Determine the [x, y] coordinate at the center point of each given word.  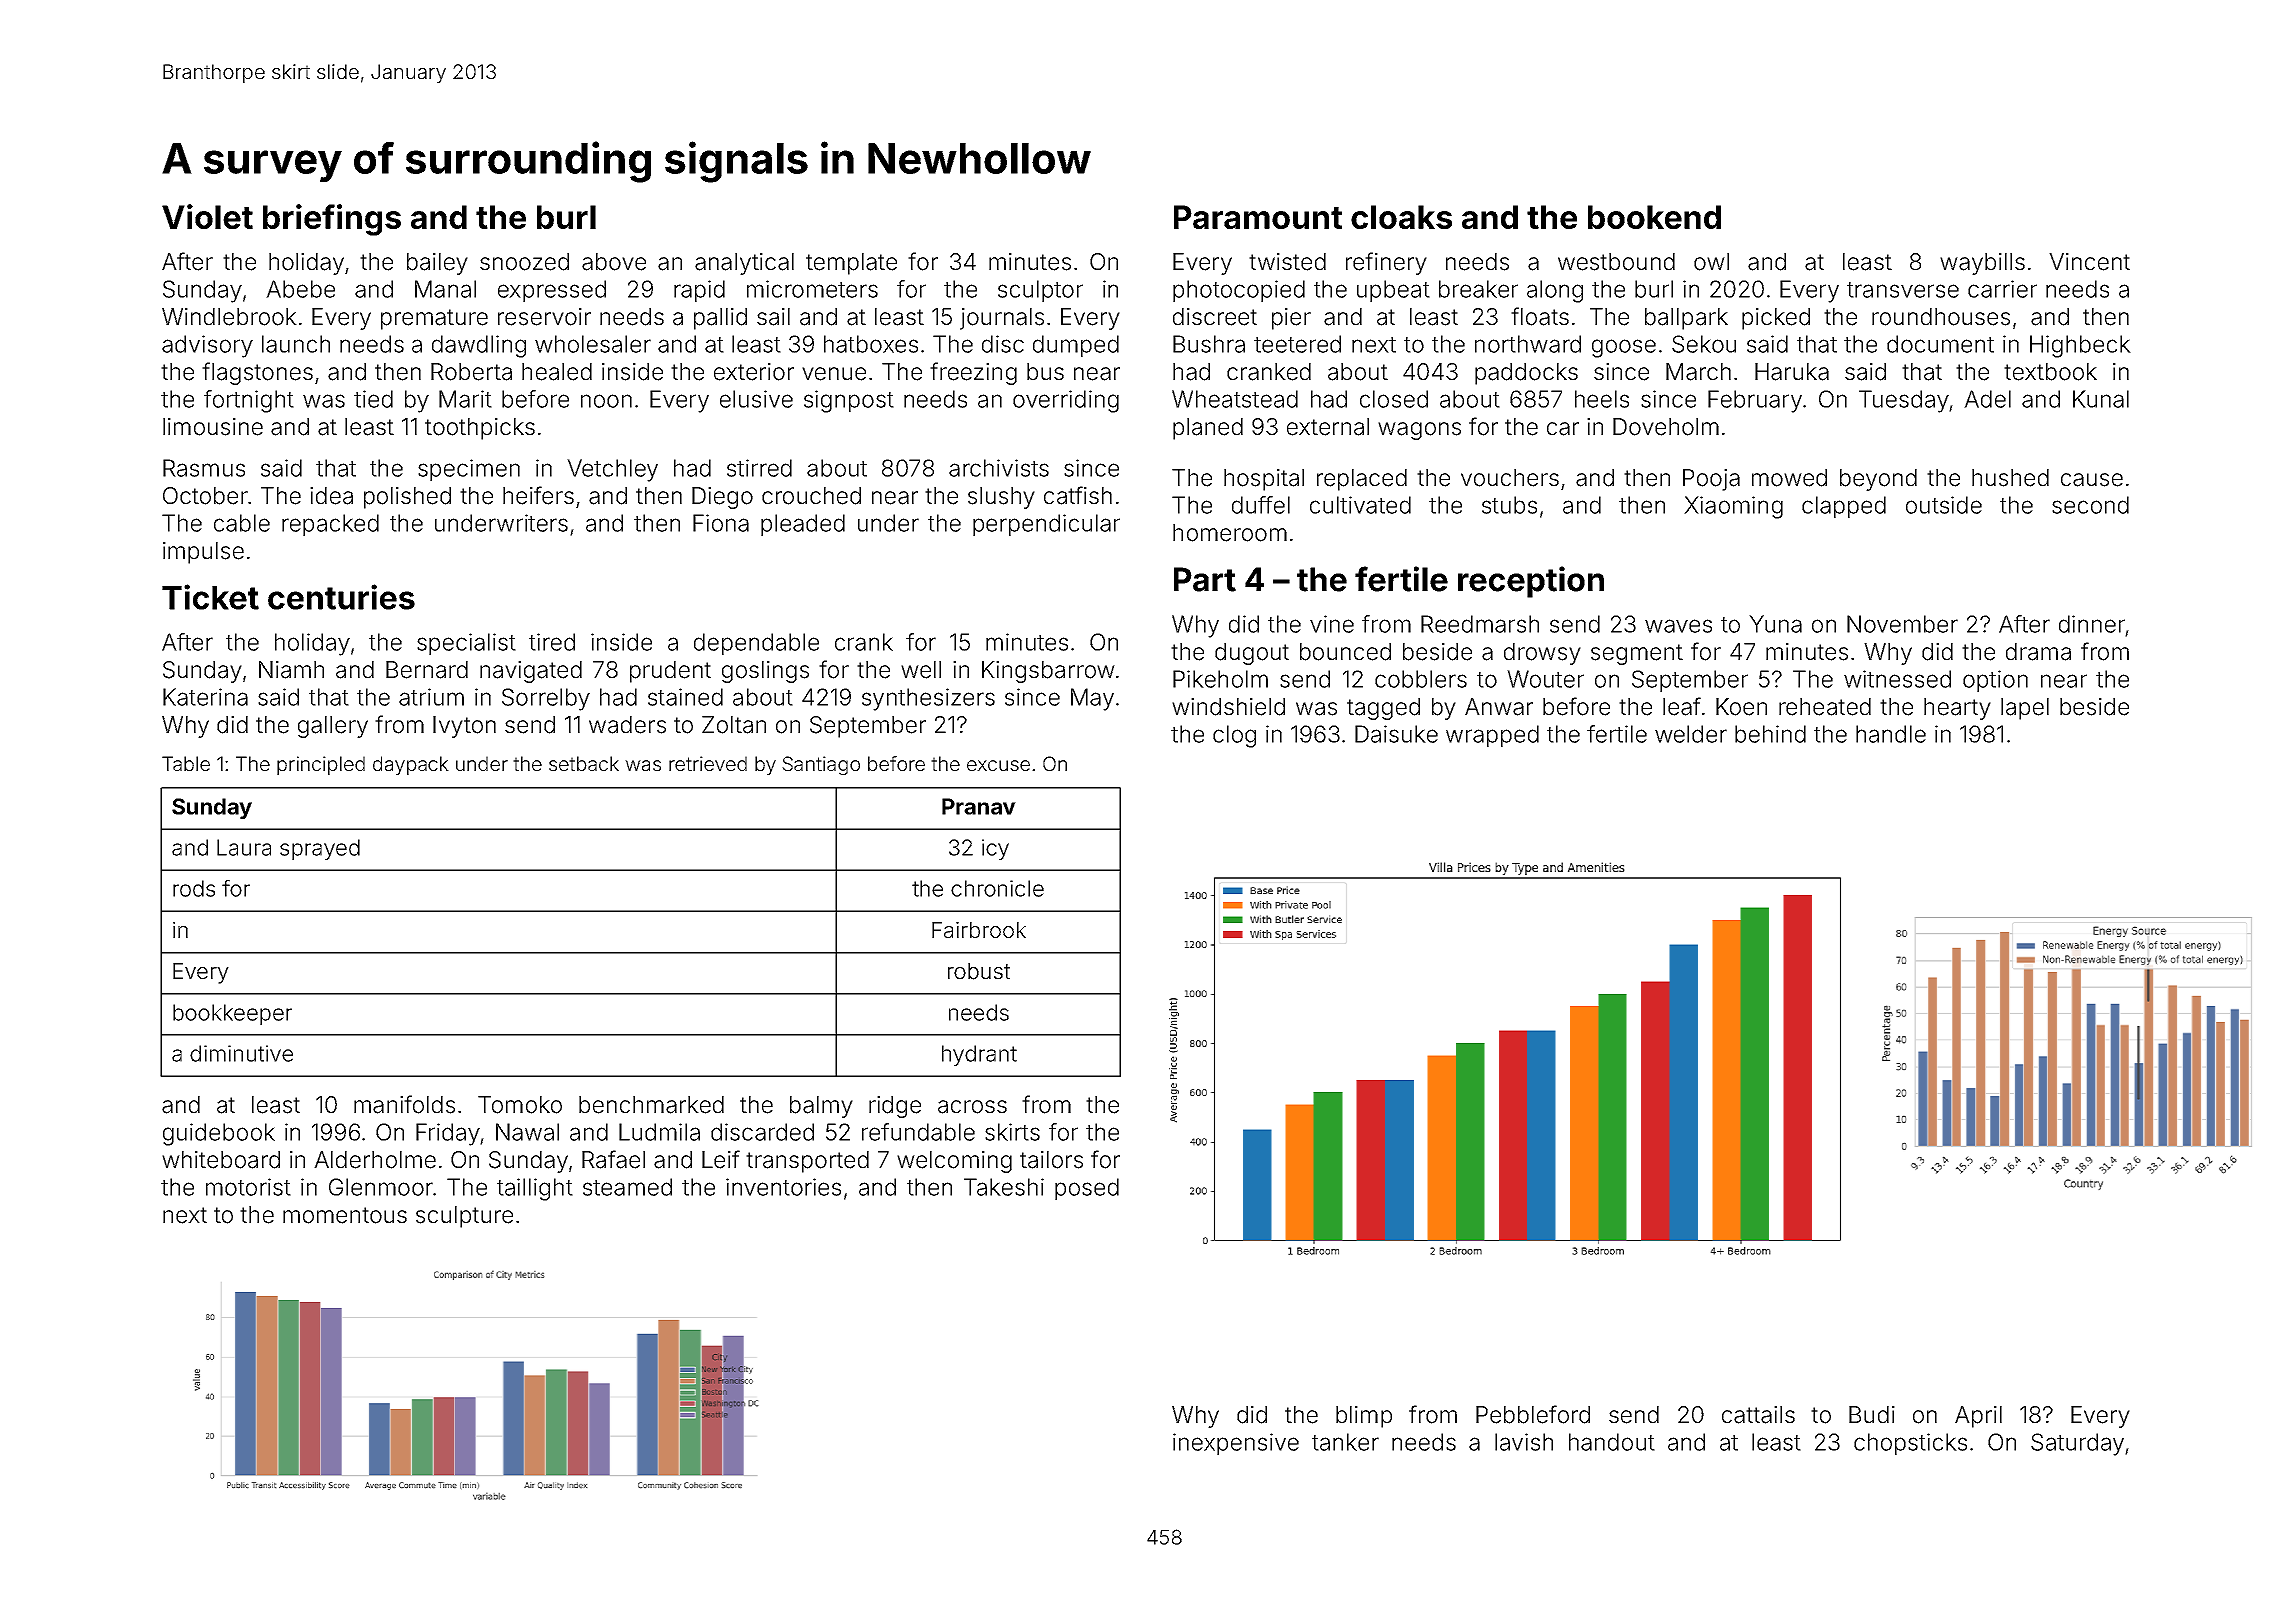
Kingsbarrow [1048, 672]
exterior [754, 372]
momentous [345, 1215]
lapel [2025, 709]
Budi [1872, 1415]
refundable [918, 1132]
